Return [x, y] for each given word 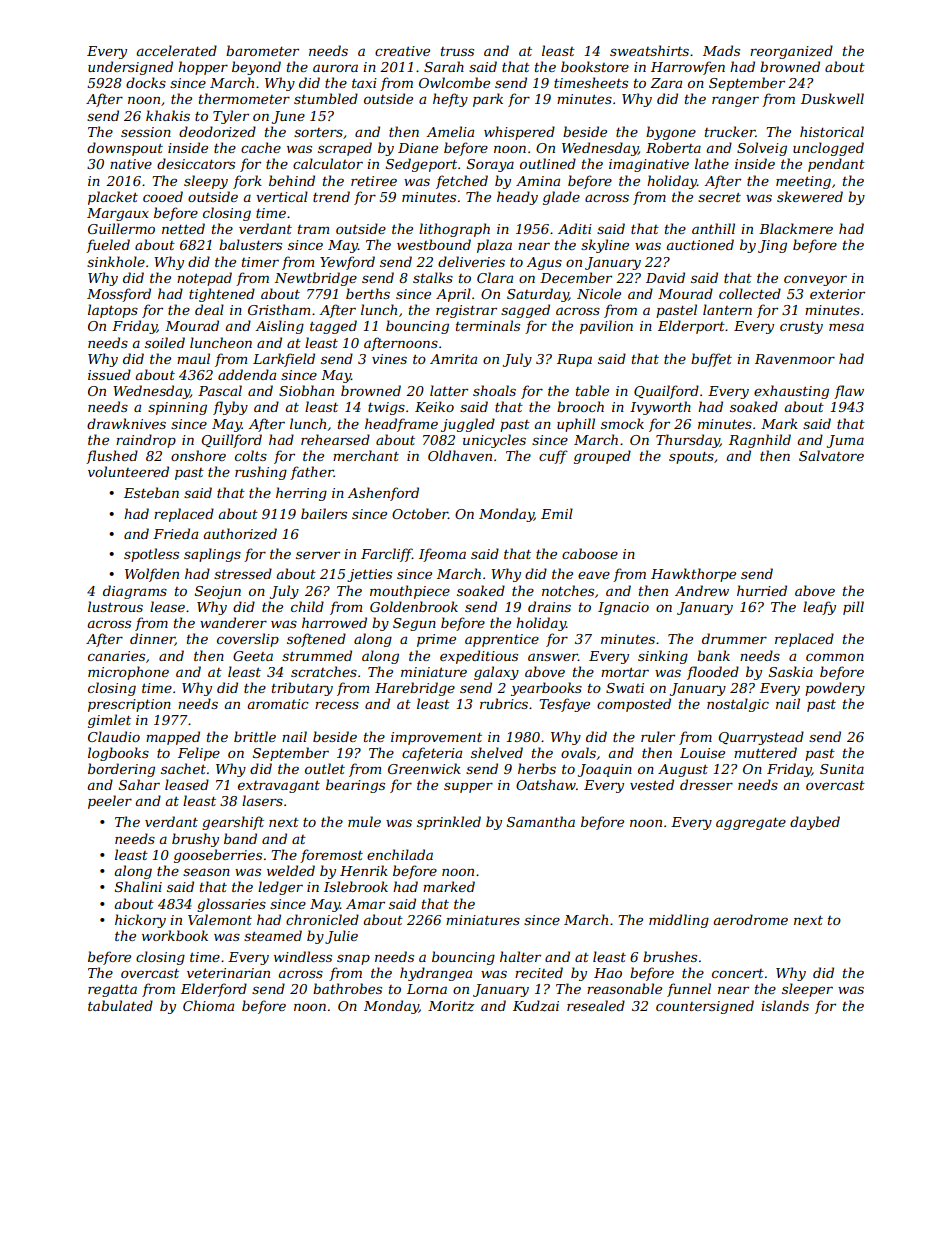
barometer [262, 50]
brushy [195, 840]
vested [652, 784]
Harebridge [415, 689]
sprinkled [449, 823]
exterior [837, 294]
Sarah [444, 66]
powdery [835, 689]
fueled [108, 246]
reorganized [791, 52]
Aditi [575, 228]
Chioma [208, 1005]
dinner [152, 639]
